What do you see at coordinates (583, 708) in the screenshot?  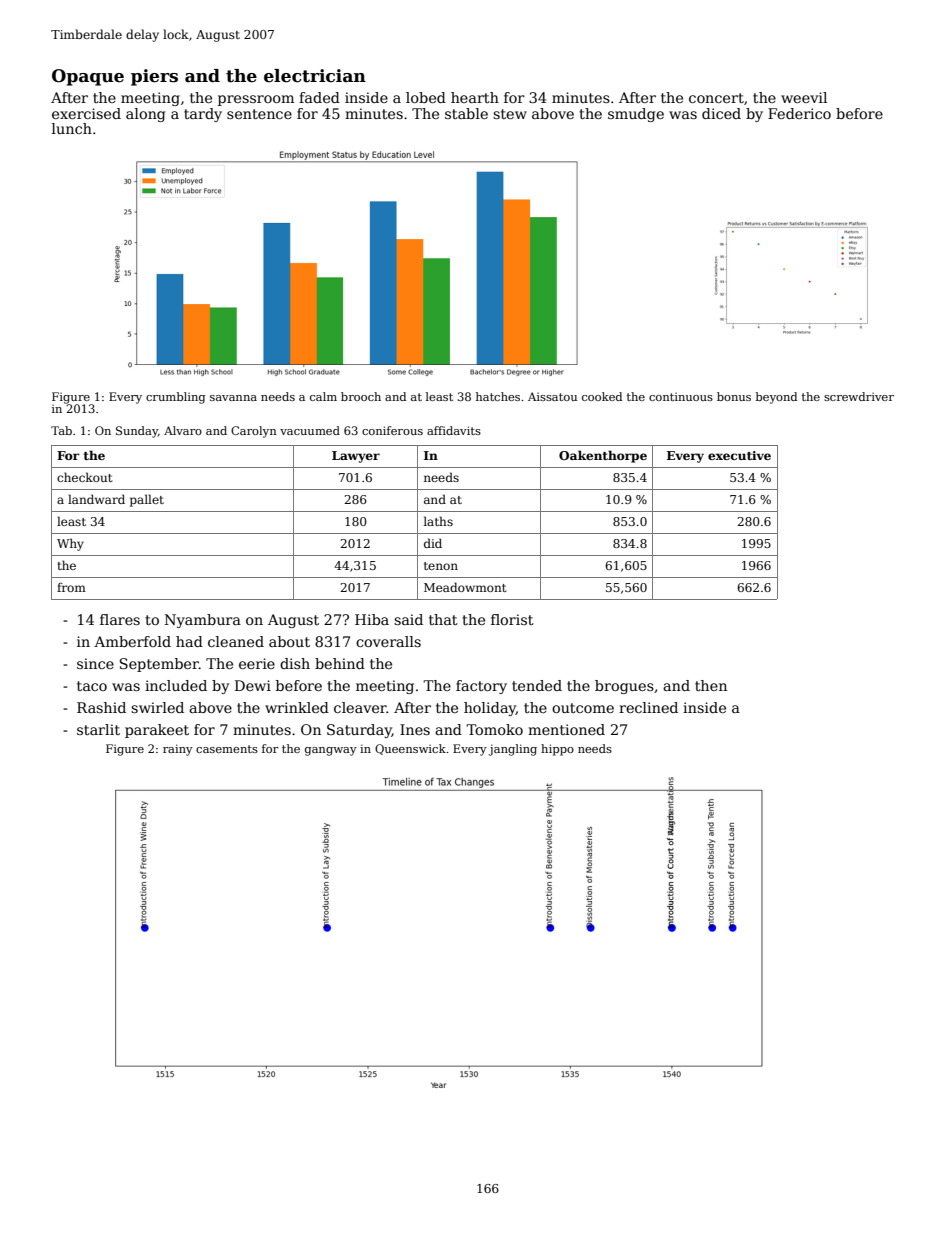 I see `outcome` at bounding box center [583, 708].
